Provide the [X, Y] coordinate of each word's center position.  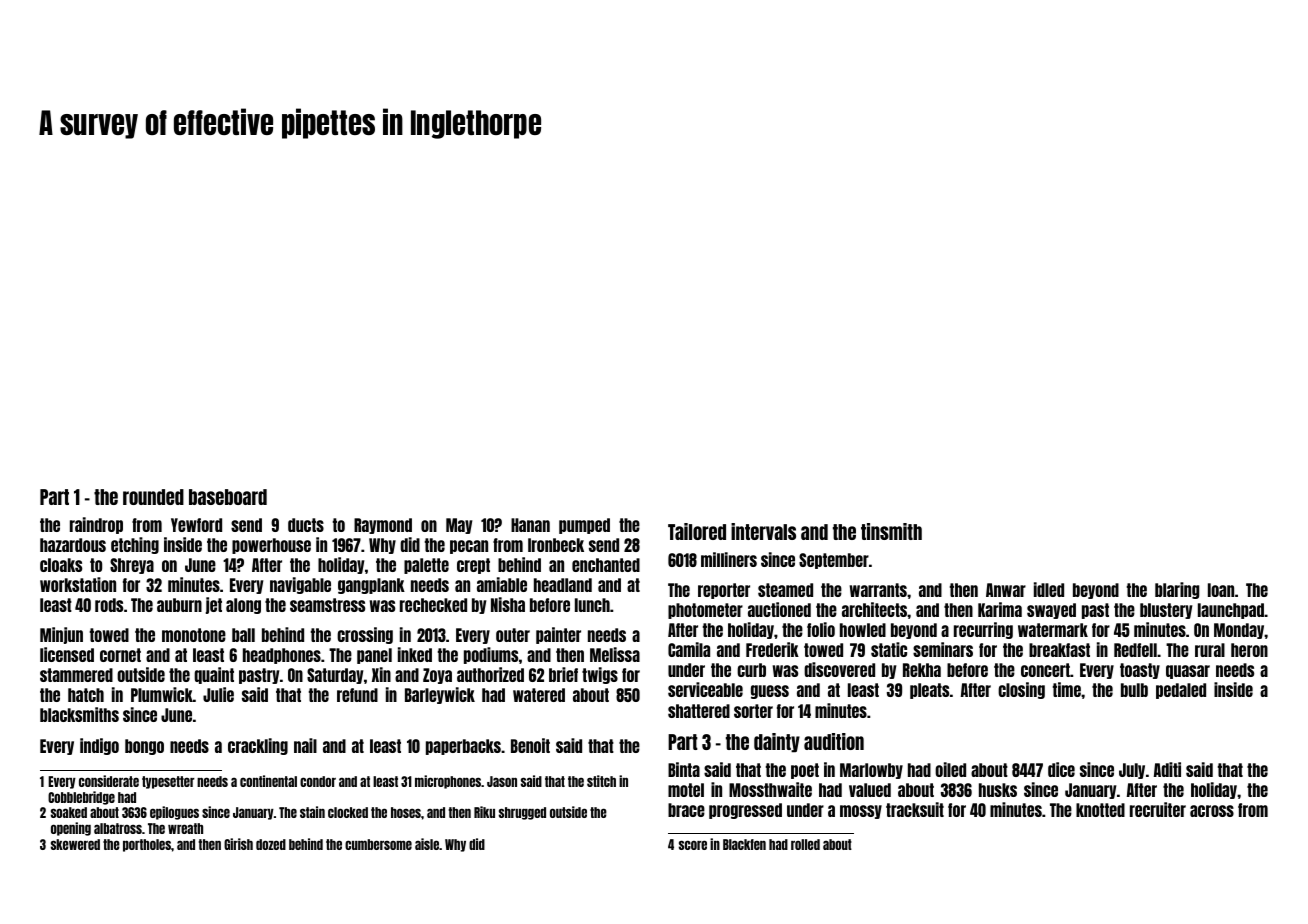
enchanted [606, 565]
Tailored [697, 531]
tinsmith [891, 531]
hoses [406, 812]
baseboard [228, 497]
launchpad [1231, 611]
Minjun [61, 635]
